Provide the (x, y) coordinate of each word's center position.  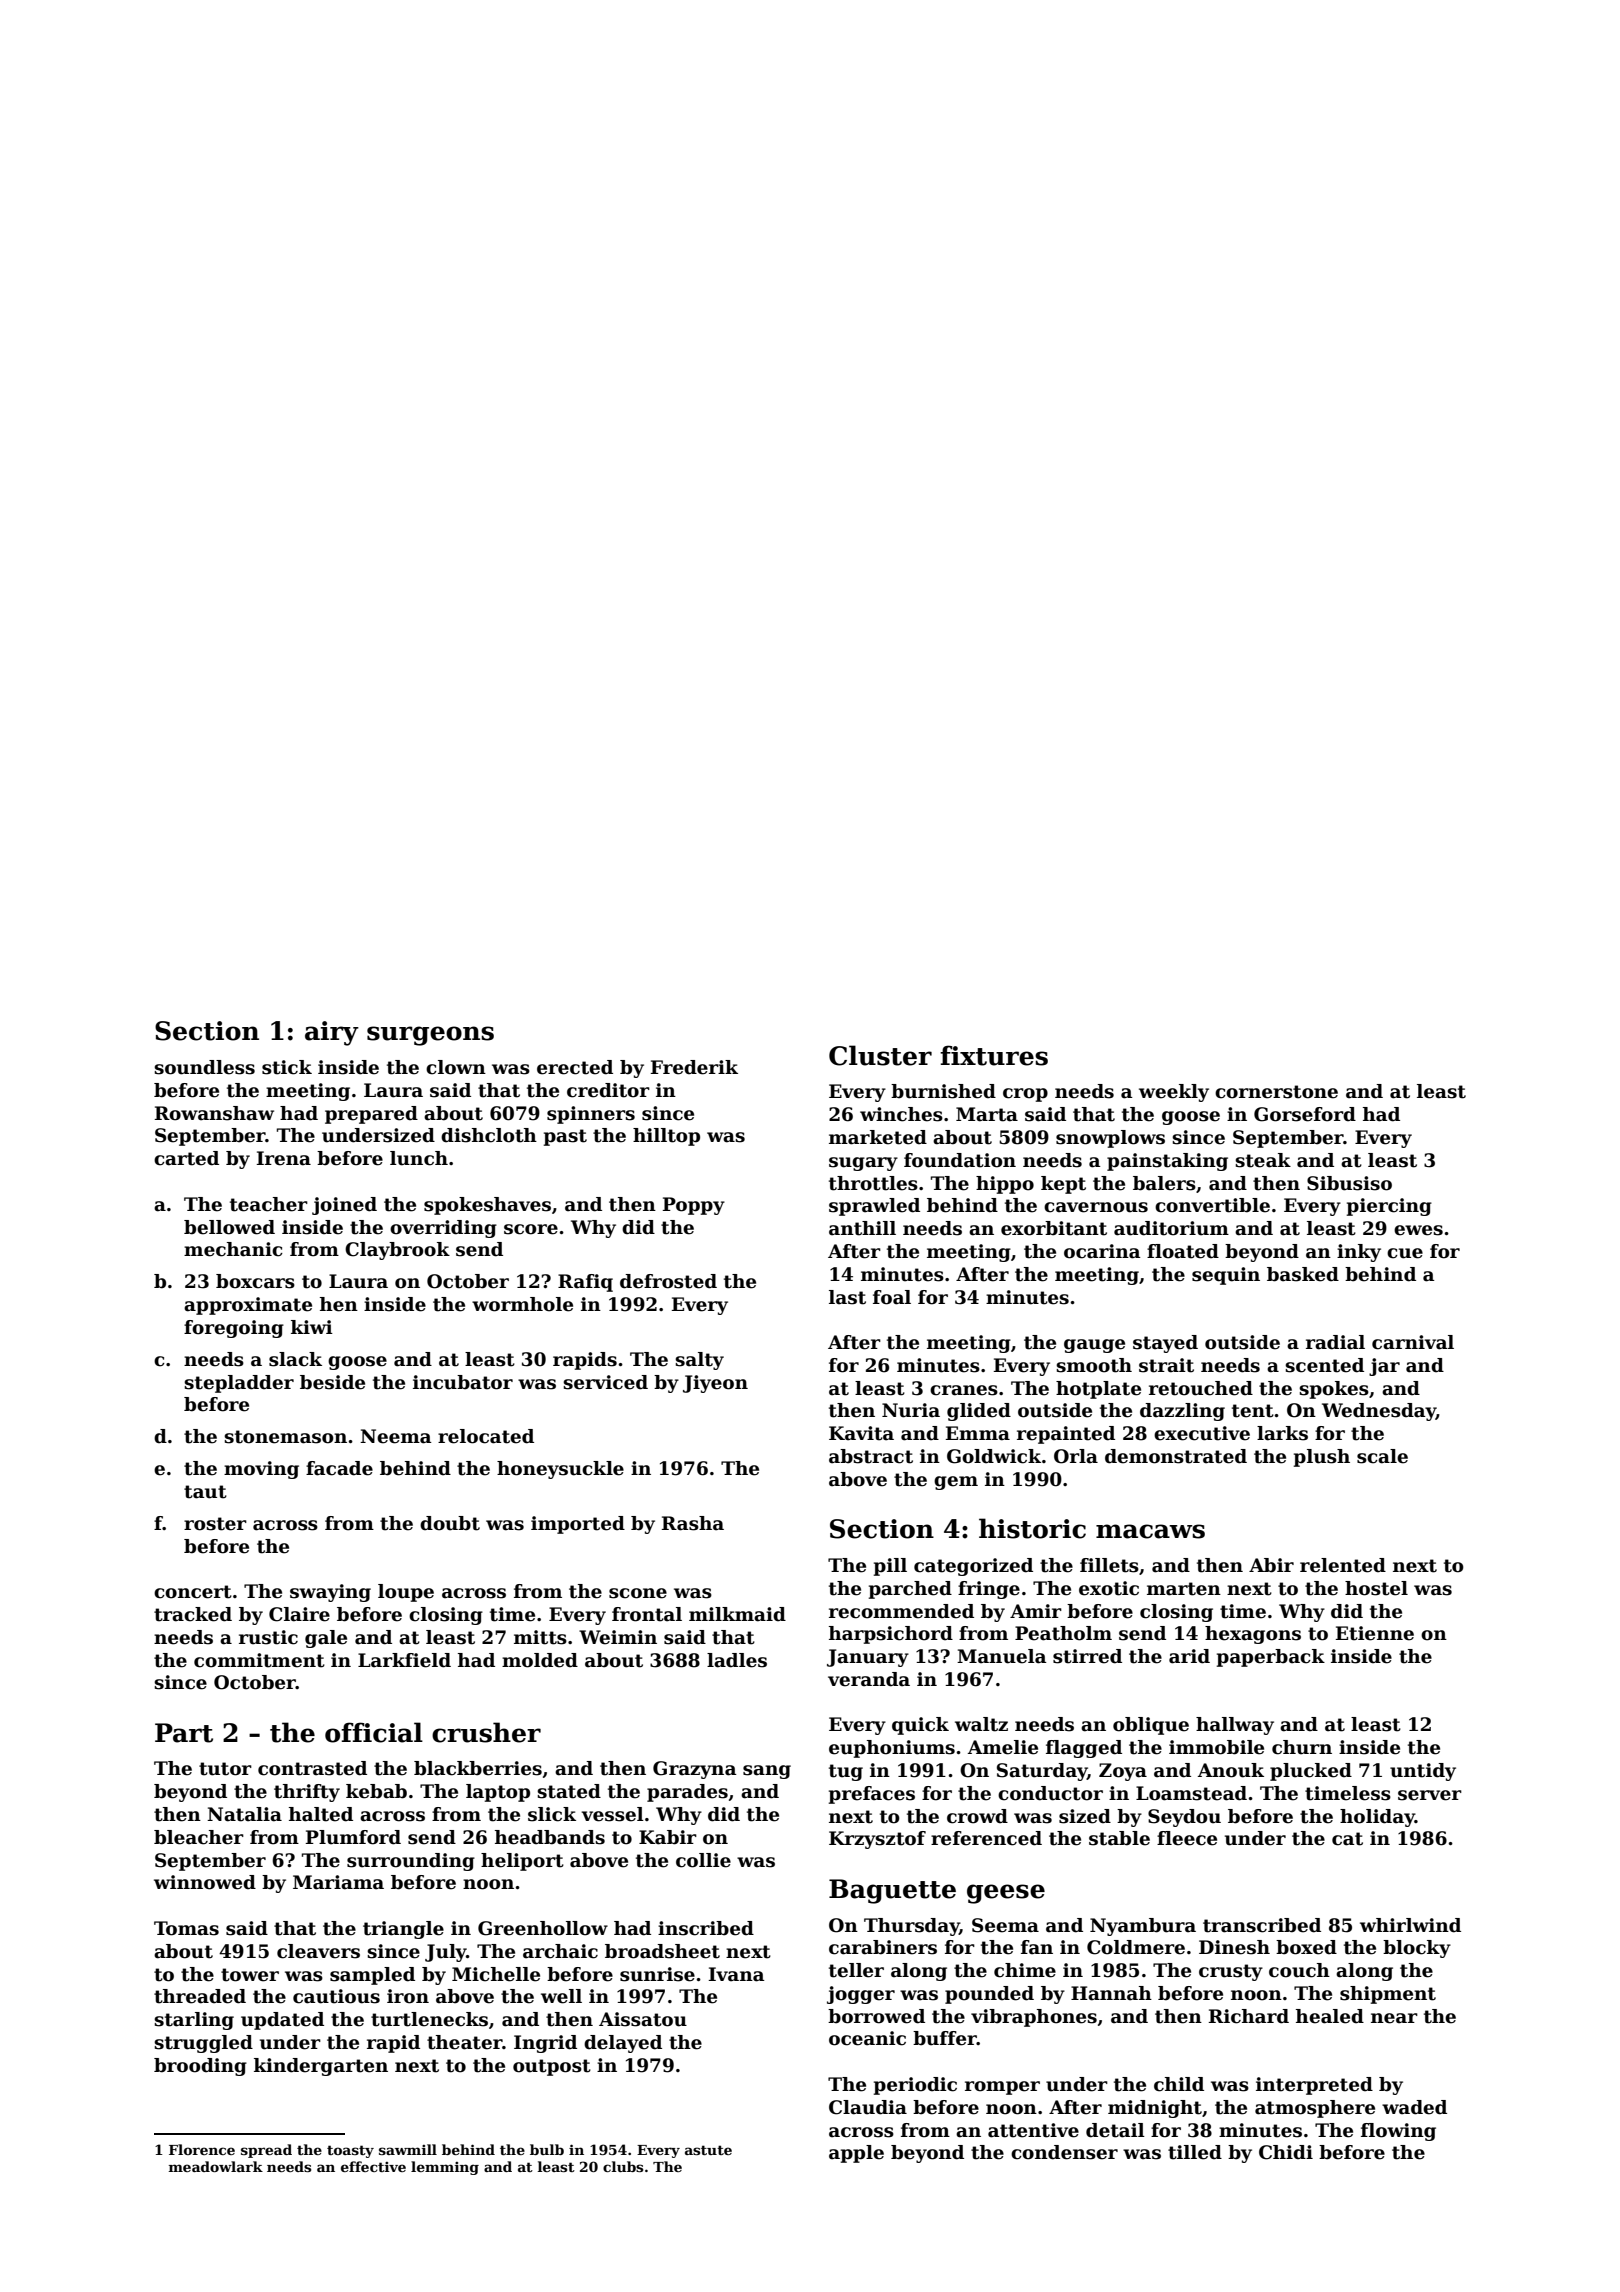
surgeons (430, 1036)
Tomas (186, 1928)
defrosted (668, 1281)
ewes (1418, 1230)
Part (184, 1733)
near (1394, 2018)
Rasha (693, 1523)
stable (1119, 1838)
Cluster (880, 1055)
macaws (1150, 1531)
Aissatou (643, 2019)
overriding (443, 1229)
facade (339, 1468)
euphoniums (892, 1749)
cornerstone (1276, 1092)
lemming (445, 2168)
